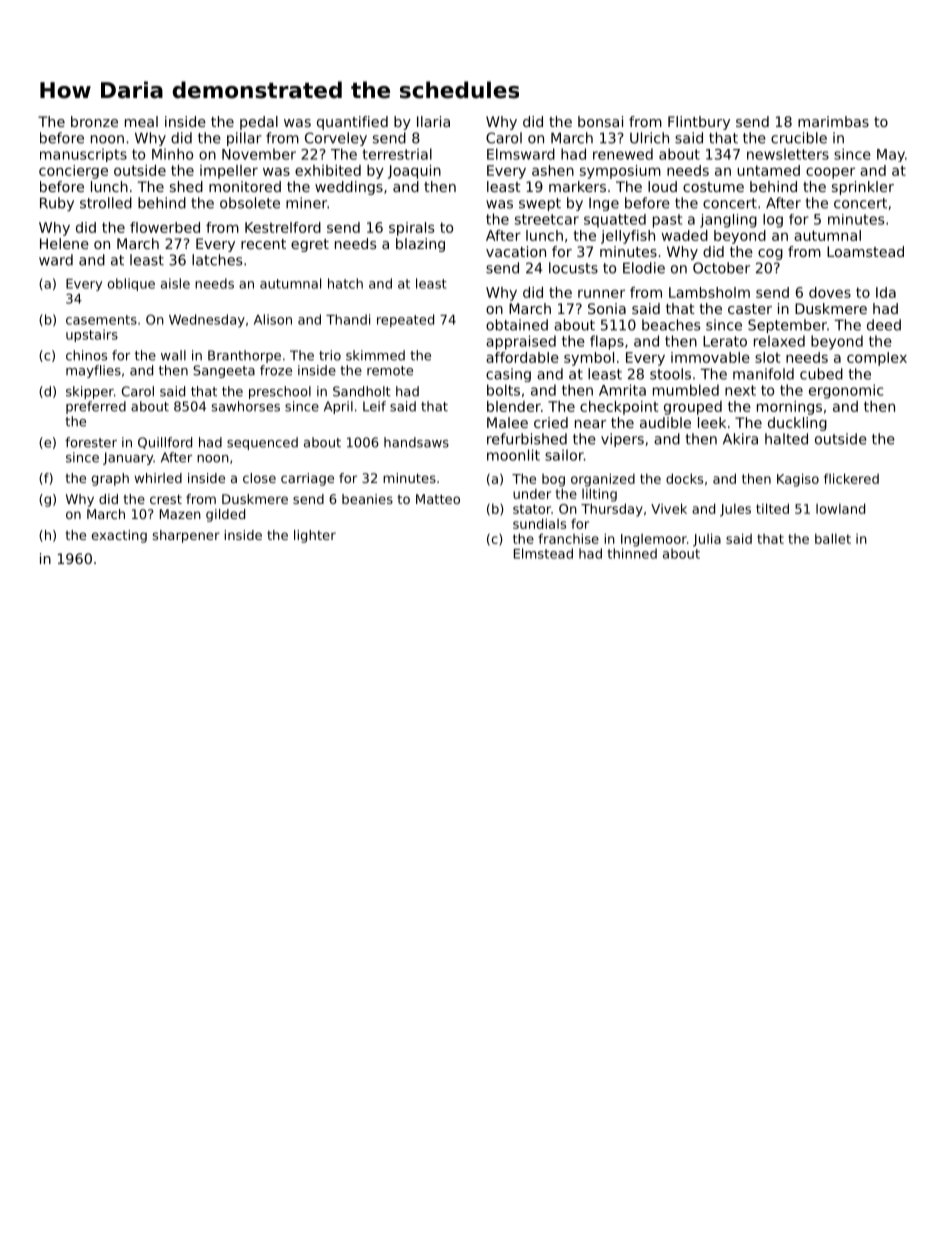 The width and height of the screenshot is (952, 1233). Describe the element at coordinates (830, 173) in the screenshot. I see `cooper` at that location.
